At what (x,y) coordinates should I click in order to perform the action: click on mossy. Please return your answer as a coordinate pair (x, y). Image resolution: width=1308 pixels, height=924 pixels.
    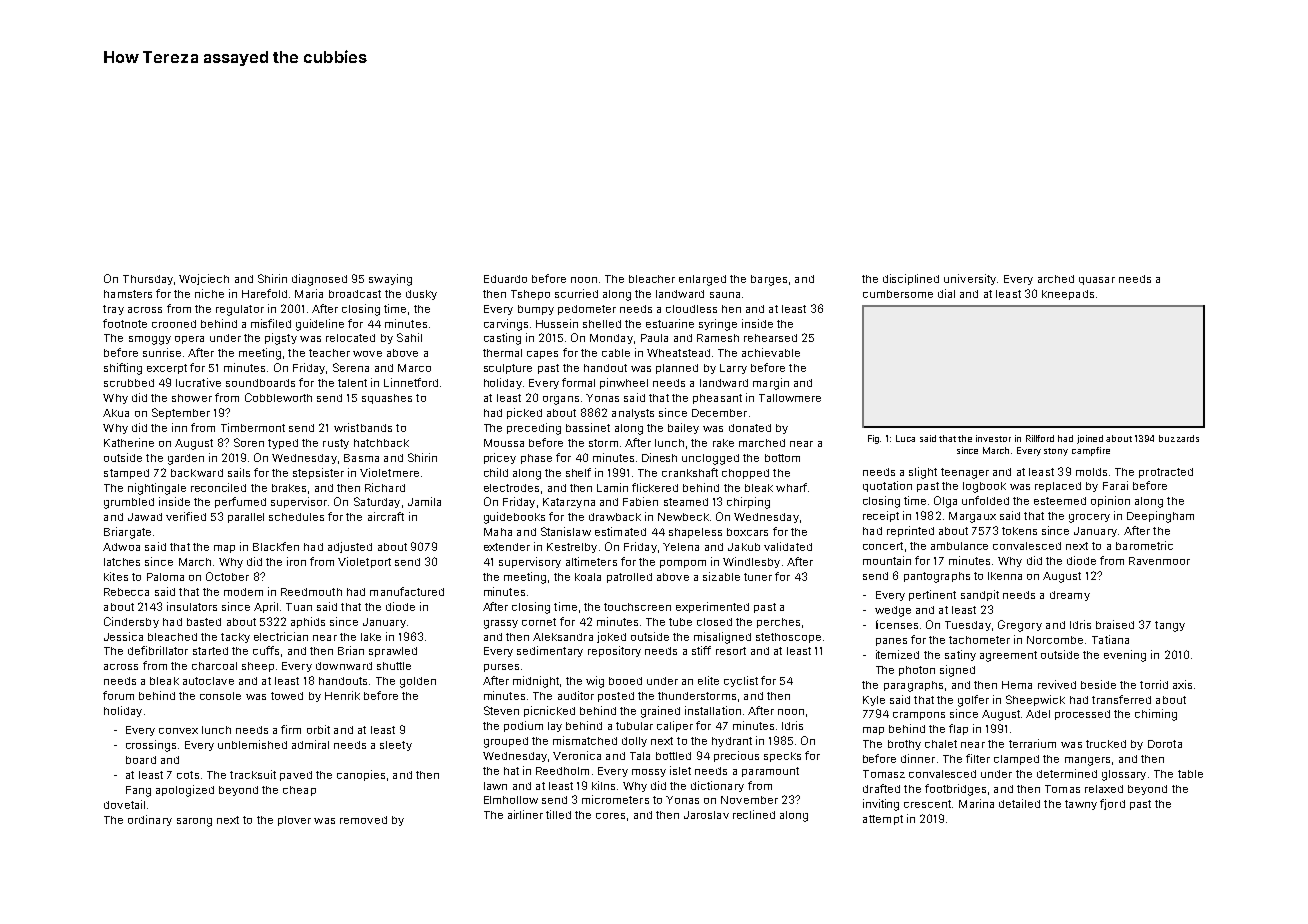
    Looking at the image, I should click on (649, 773).
